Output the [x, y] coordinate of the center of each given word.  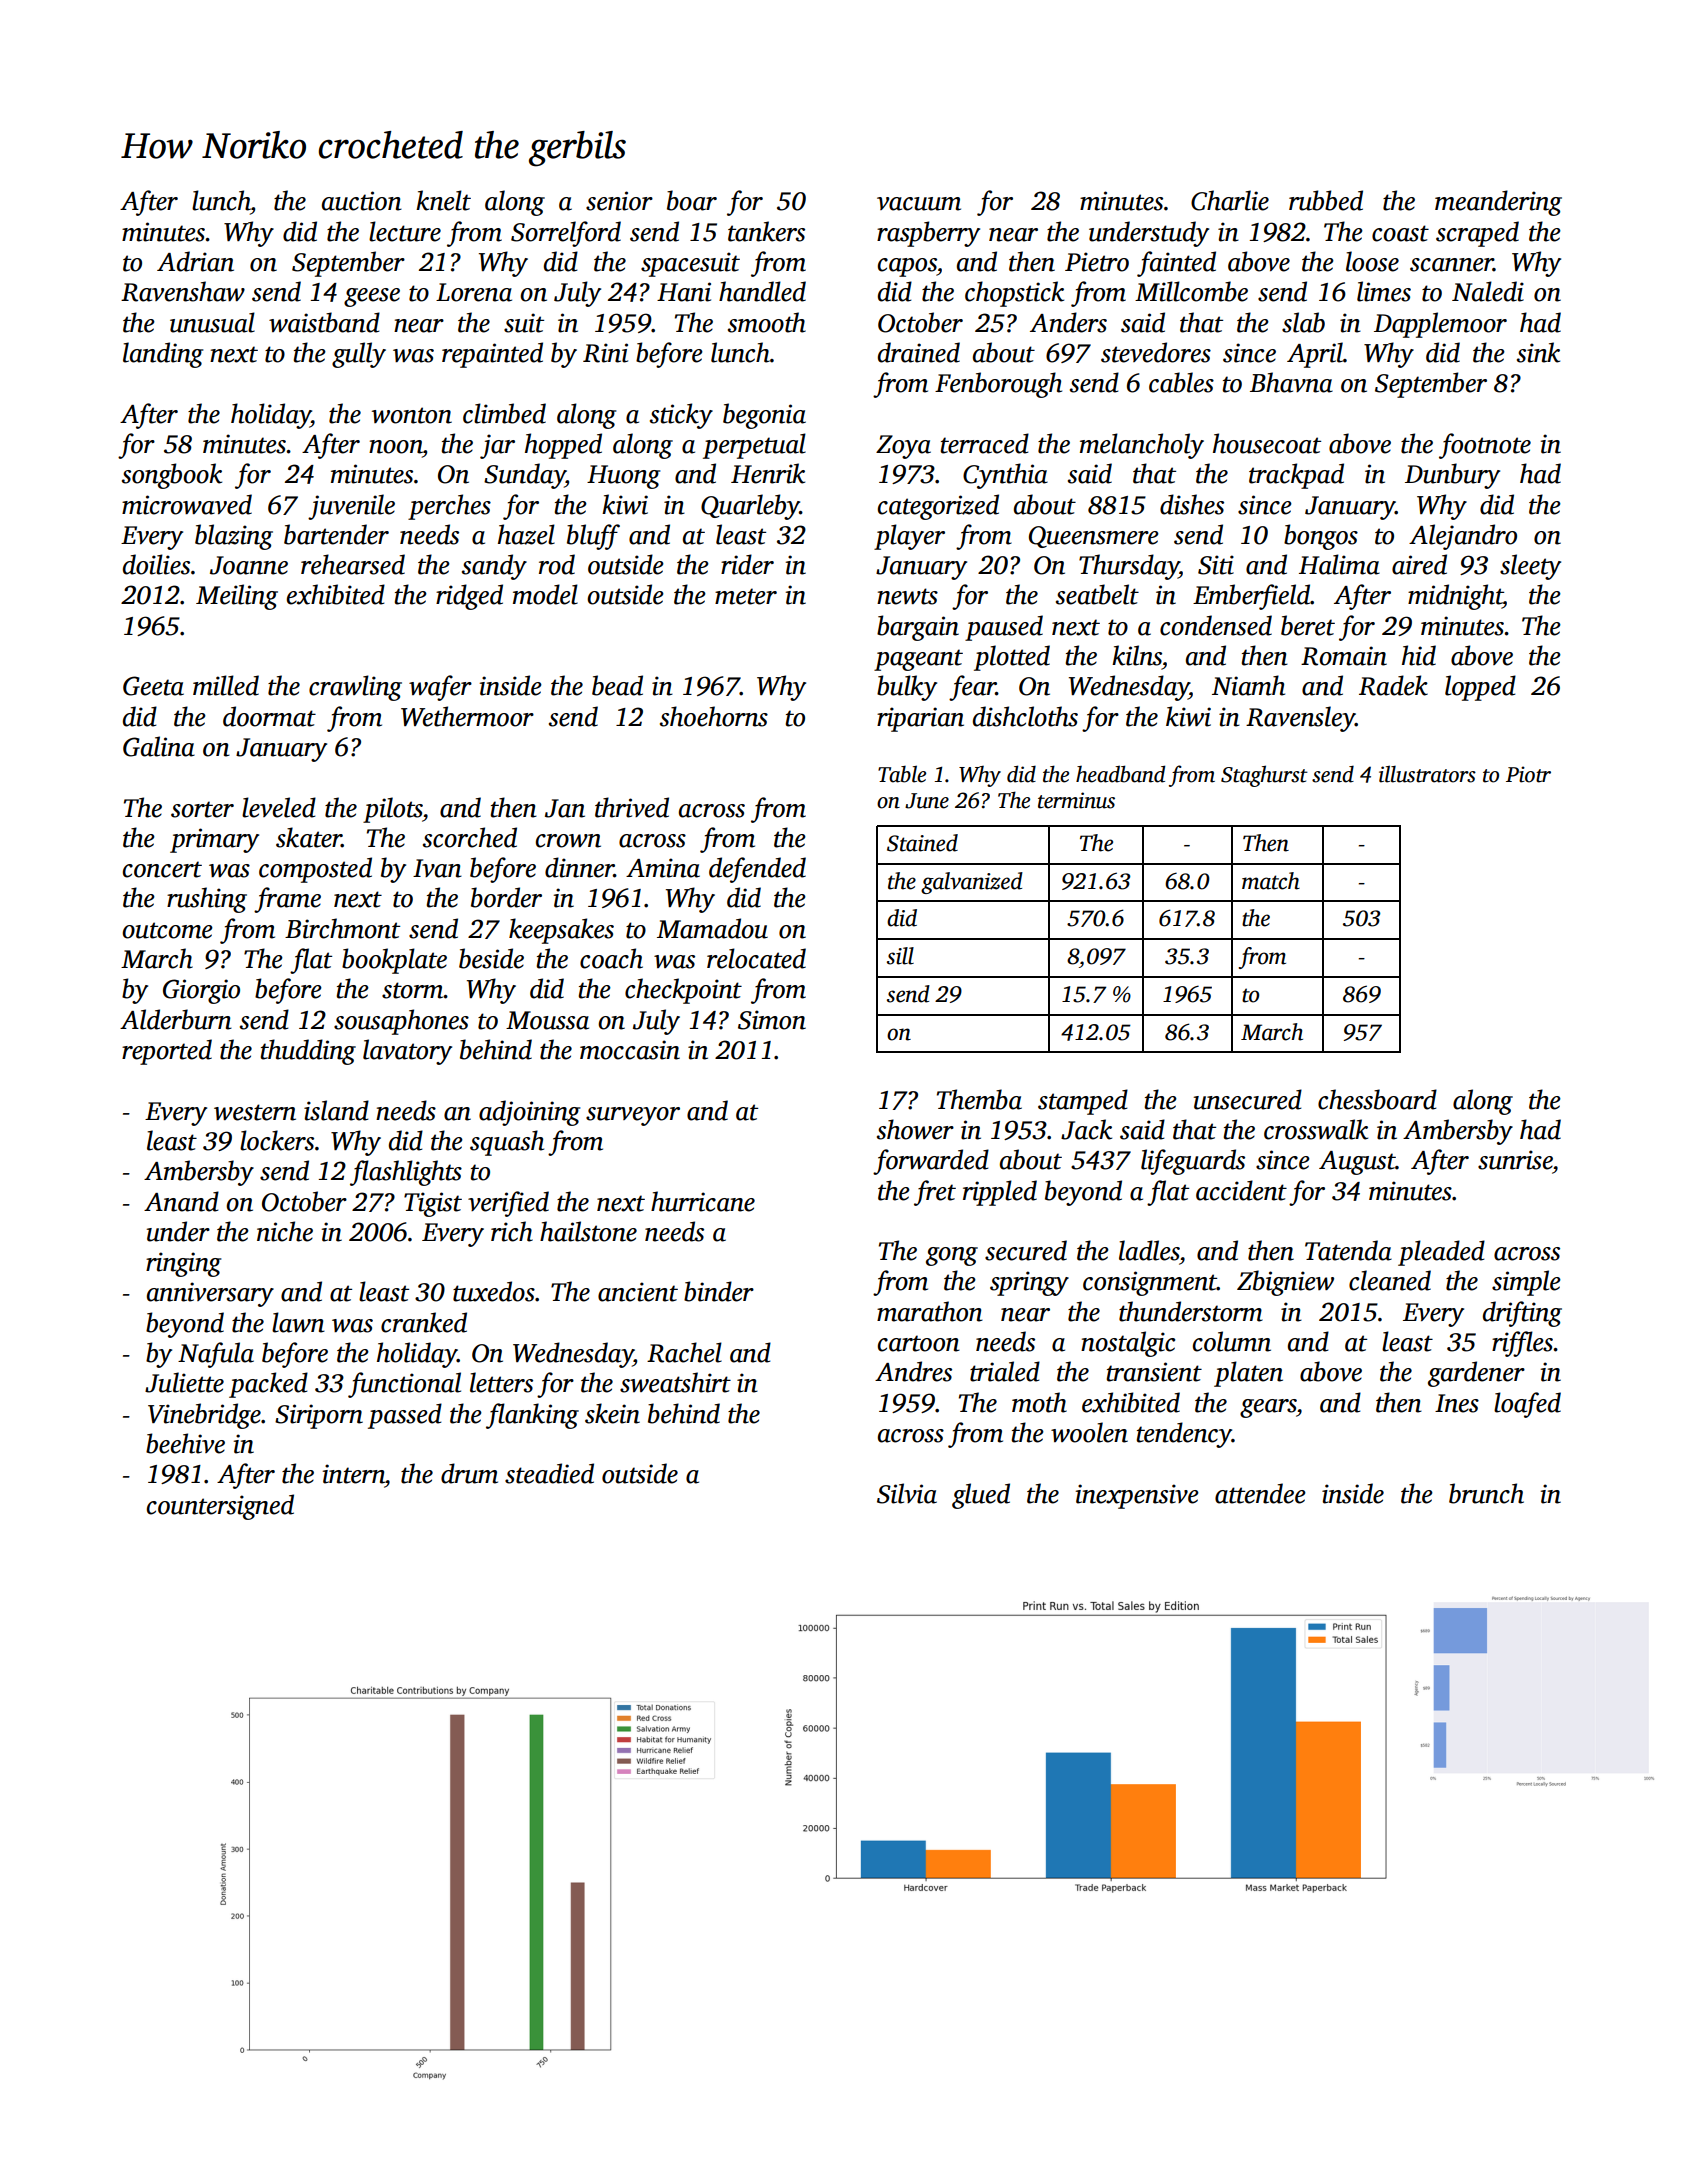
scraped [1477, 234]
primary [214, 840]
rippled [1000, 1193]
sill [900, 956]
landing [163, 355]
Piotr [1528, 774]
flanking [532, 1416]
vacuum [919, 204]
